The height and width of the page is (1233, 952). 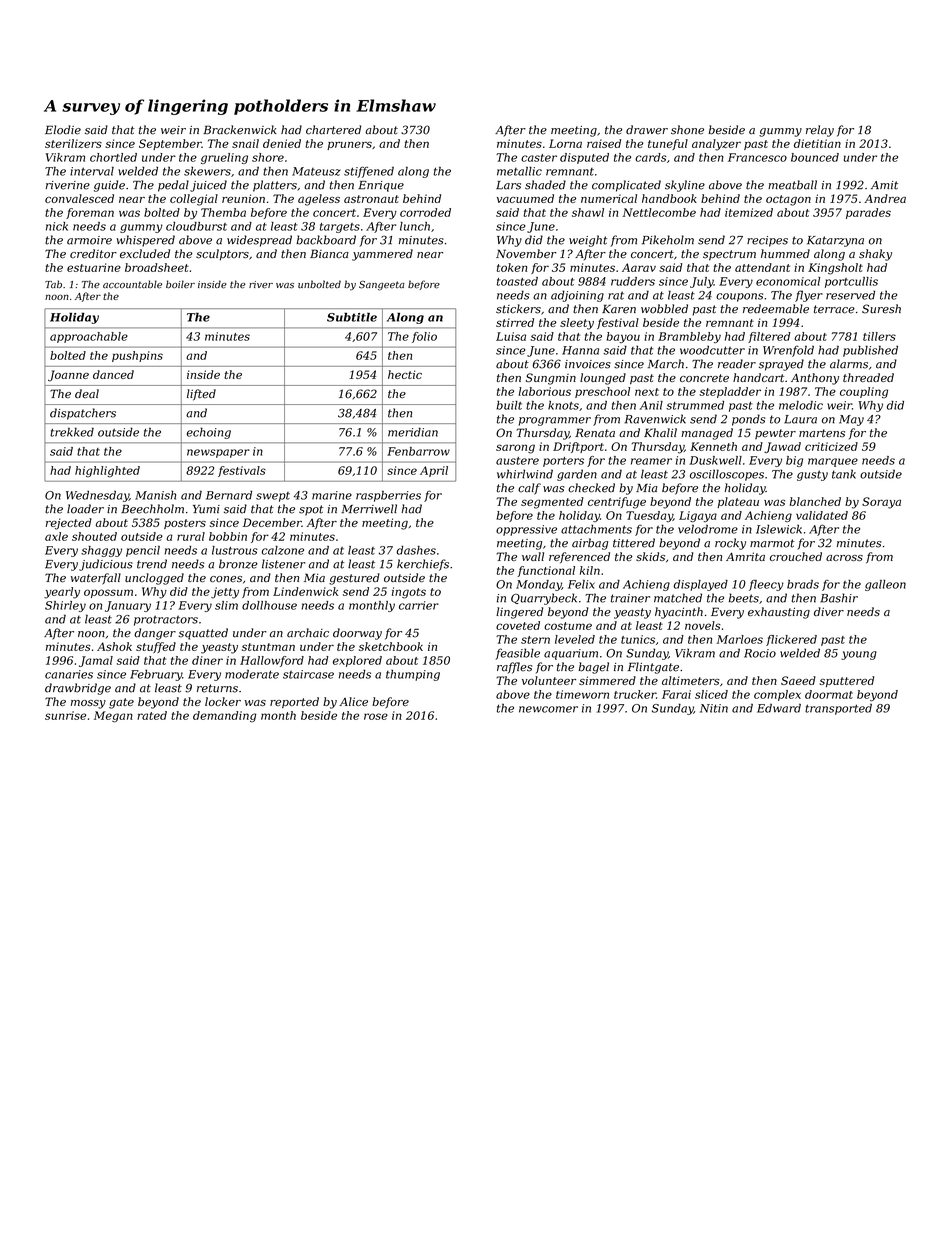 What do you see at coordinates (96, 661) in the page?
I see `Jamal` at bounding box center [96, 661].
